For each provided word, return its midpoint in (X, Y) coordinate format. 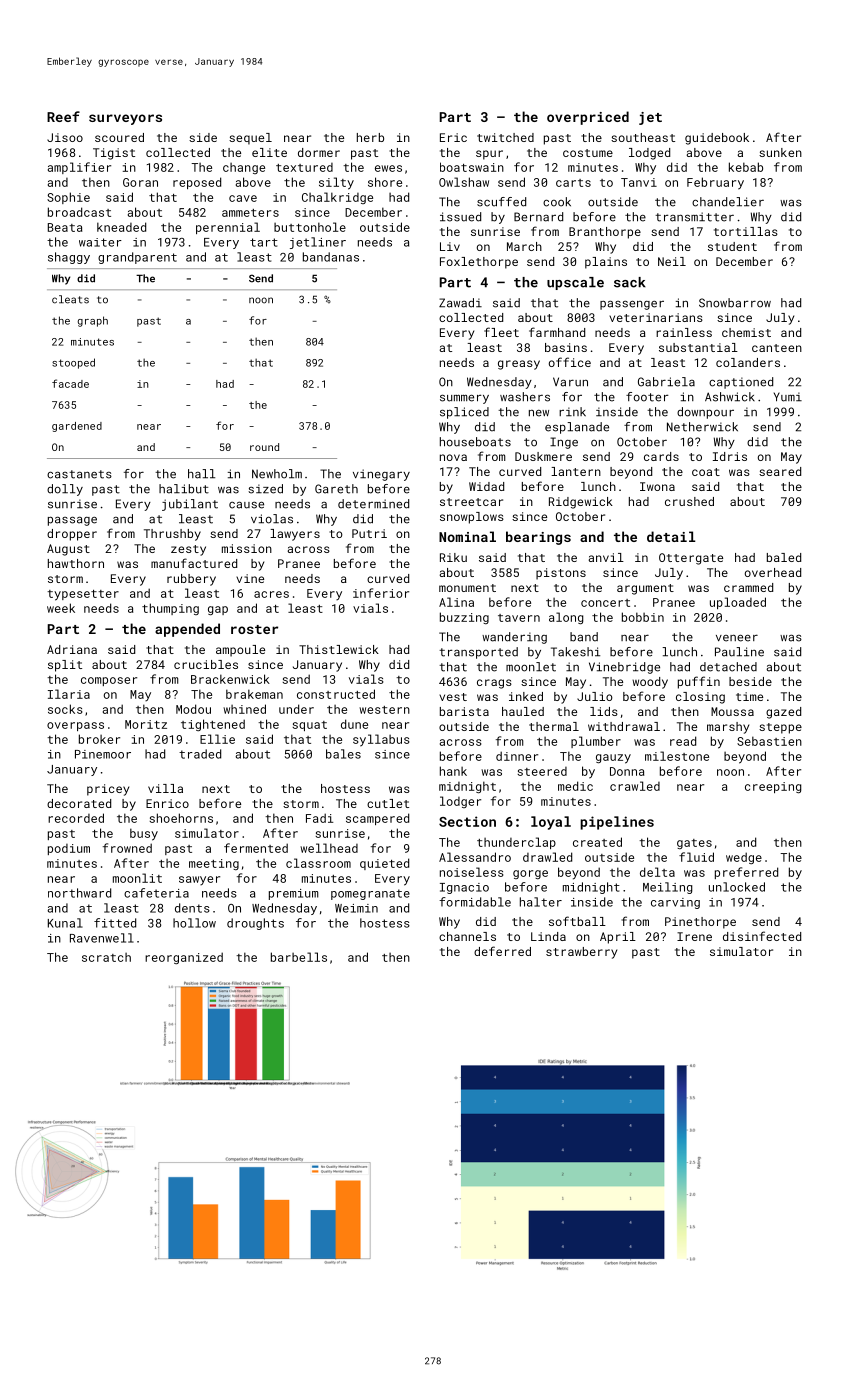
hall (201, 474)
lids (604, 711)
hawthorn (76, 563)
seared (780, 471)
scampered (377, 819)
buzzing (464, 618)
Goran (140, 182)
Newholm (277, 474)
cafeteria (156, 893)
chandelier (728, 202)
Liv (450, 246)
